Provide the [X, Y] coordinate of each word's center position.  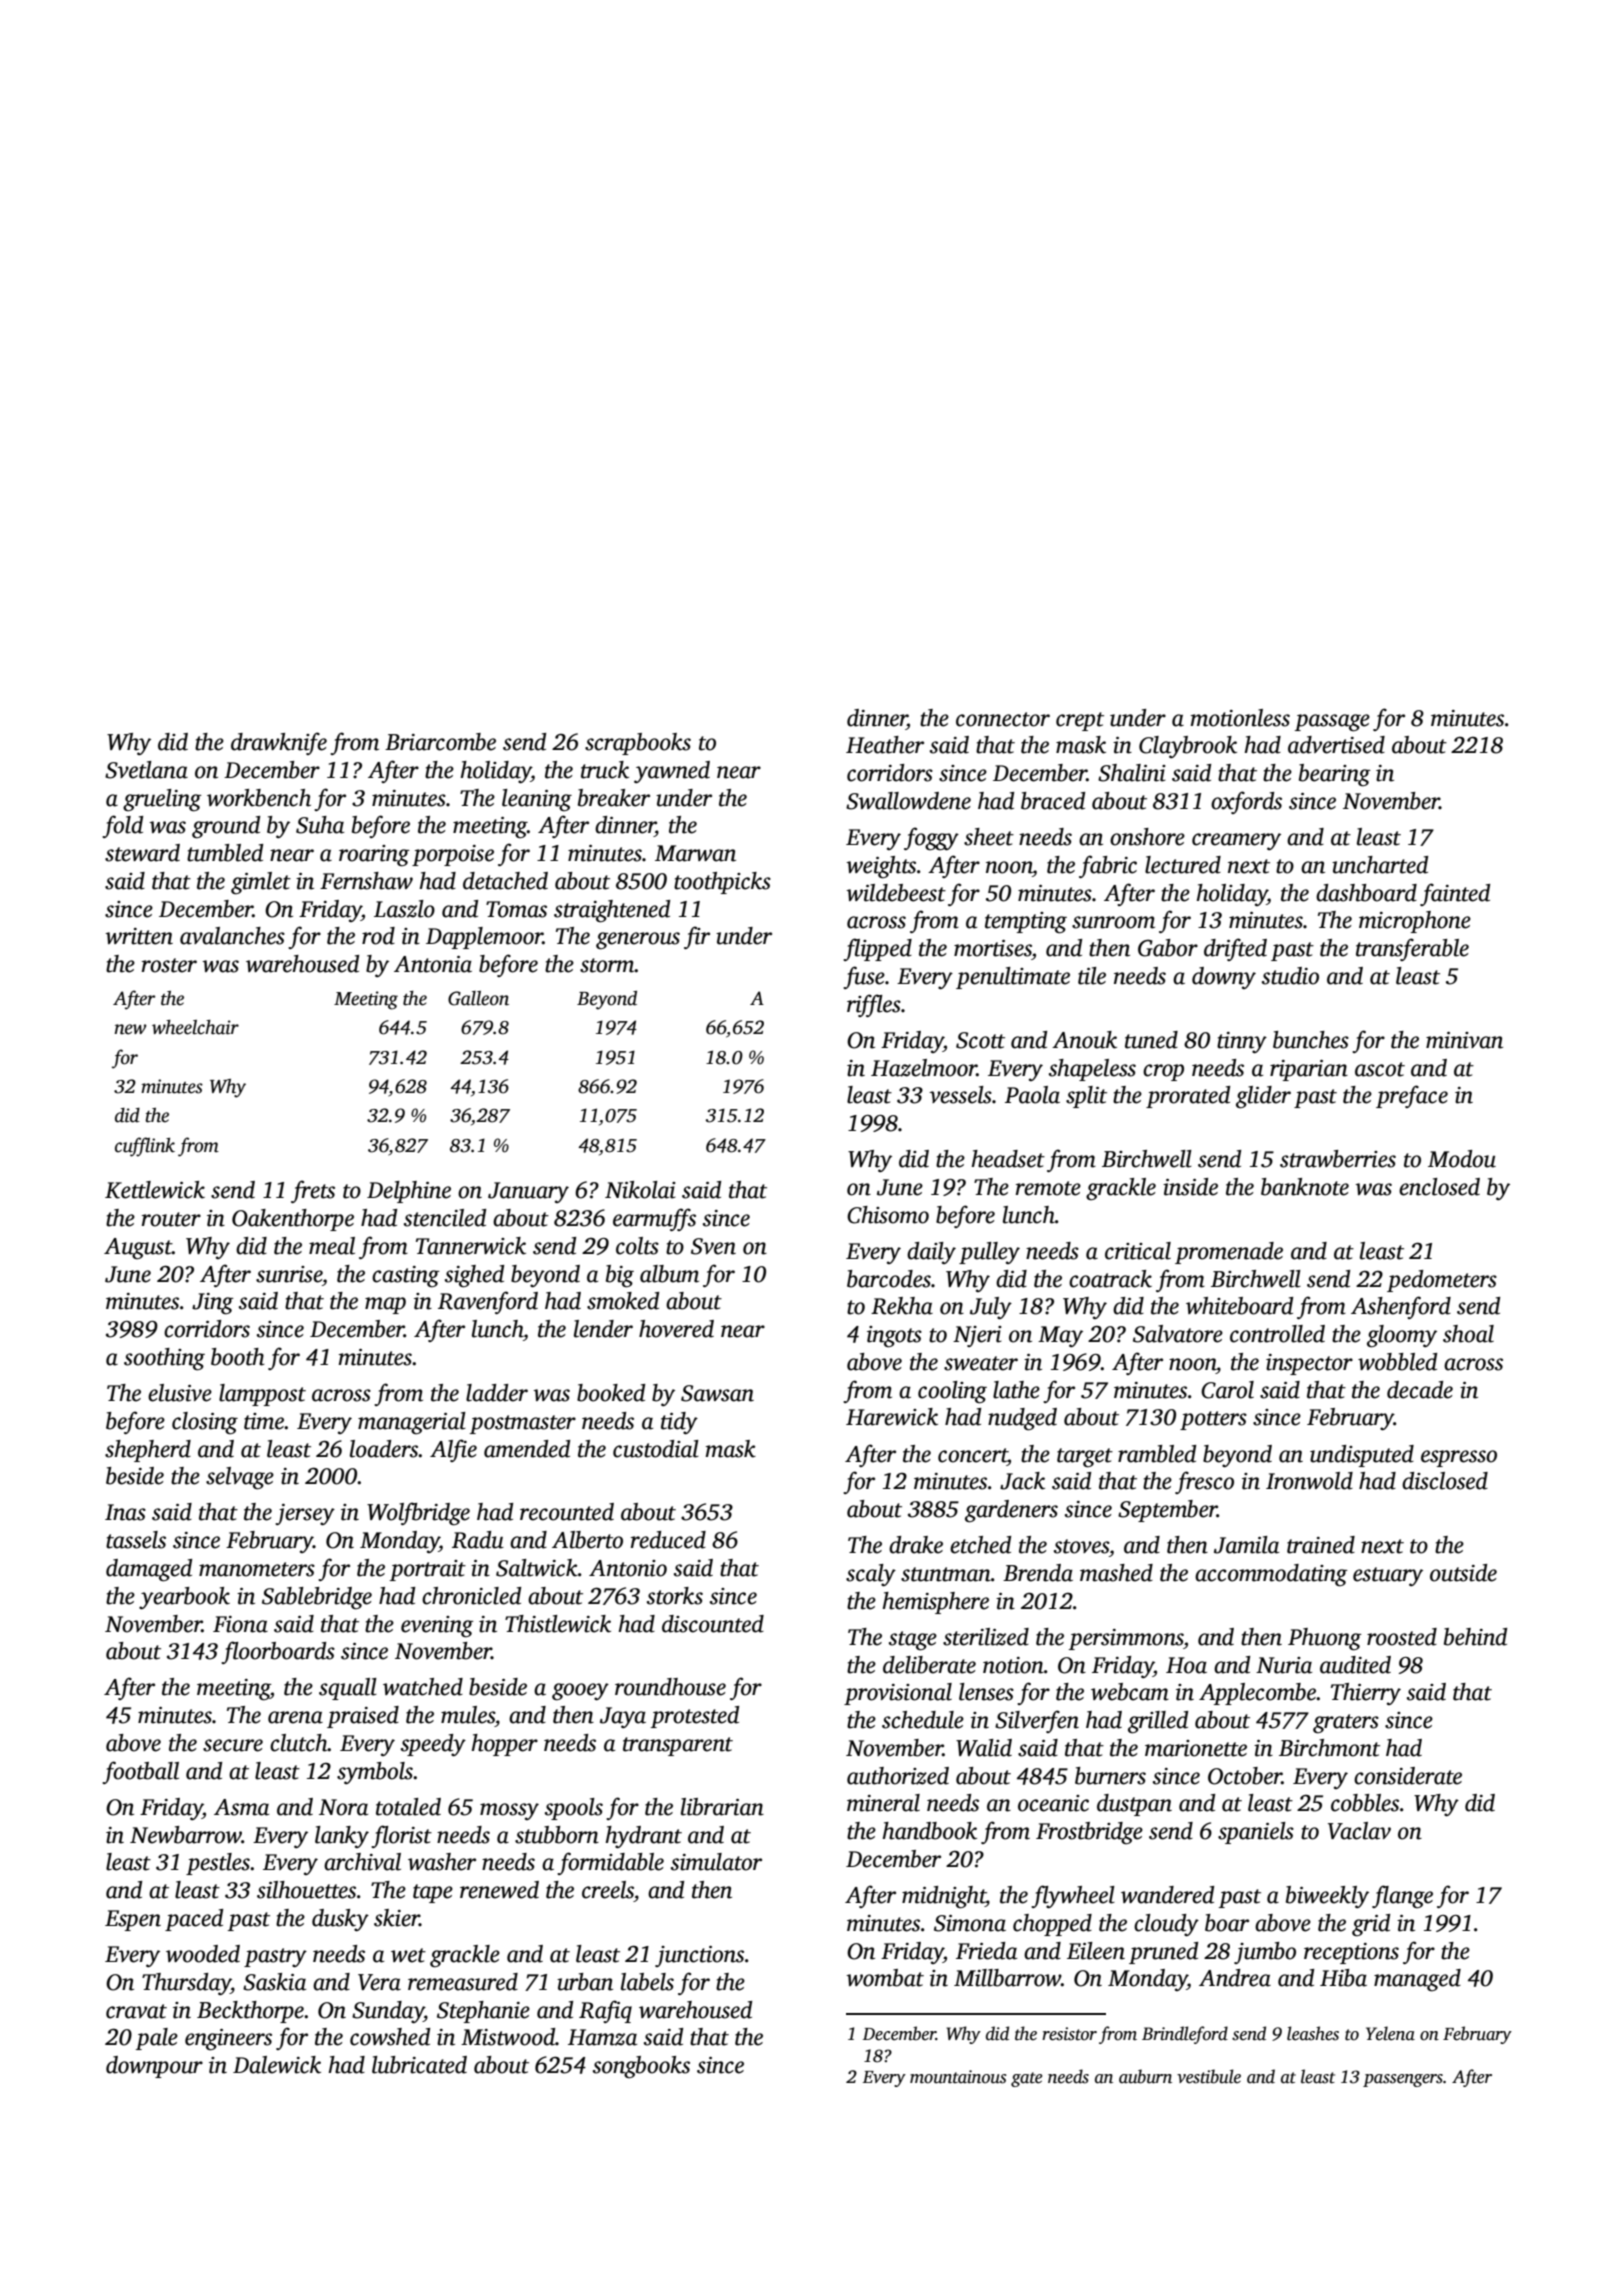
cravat [136, 2011]
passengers [1403, 2080]
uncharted [1380, 865]
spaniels [1256, 1833]
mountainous [958, 2077]
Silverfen [1037, 1721]
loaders [384, 1449]
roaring [374, 856]
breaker [614, 798]
